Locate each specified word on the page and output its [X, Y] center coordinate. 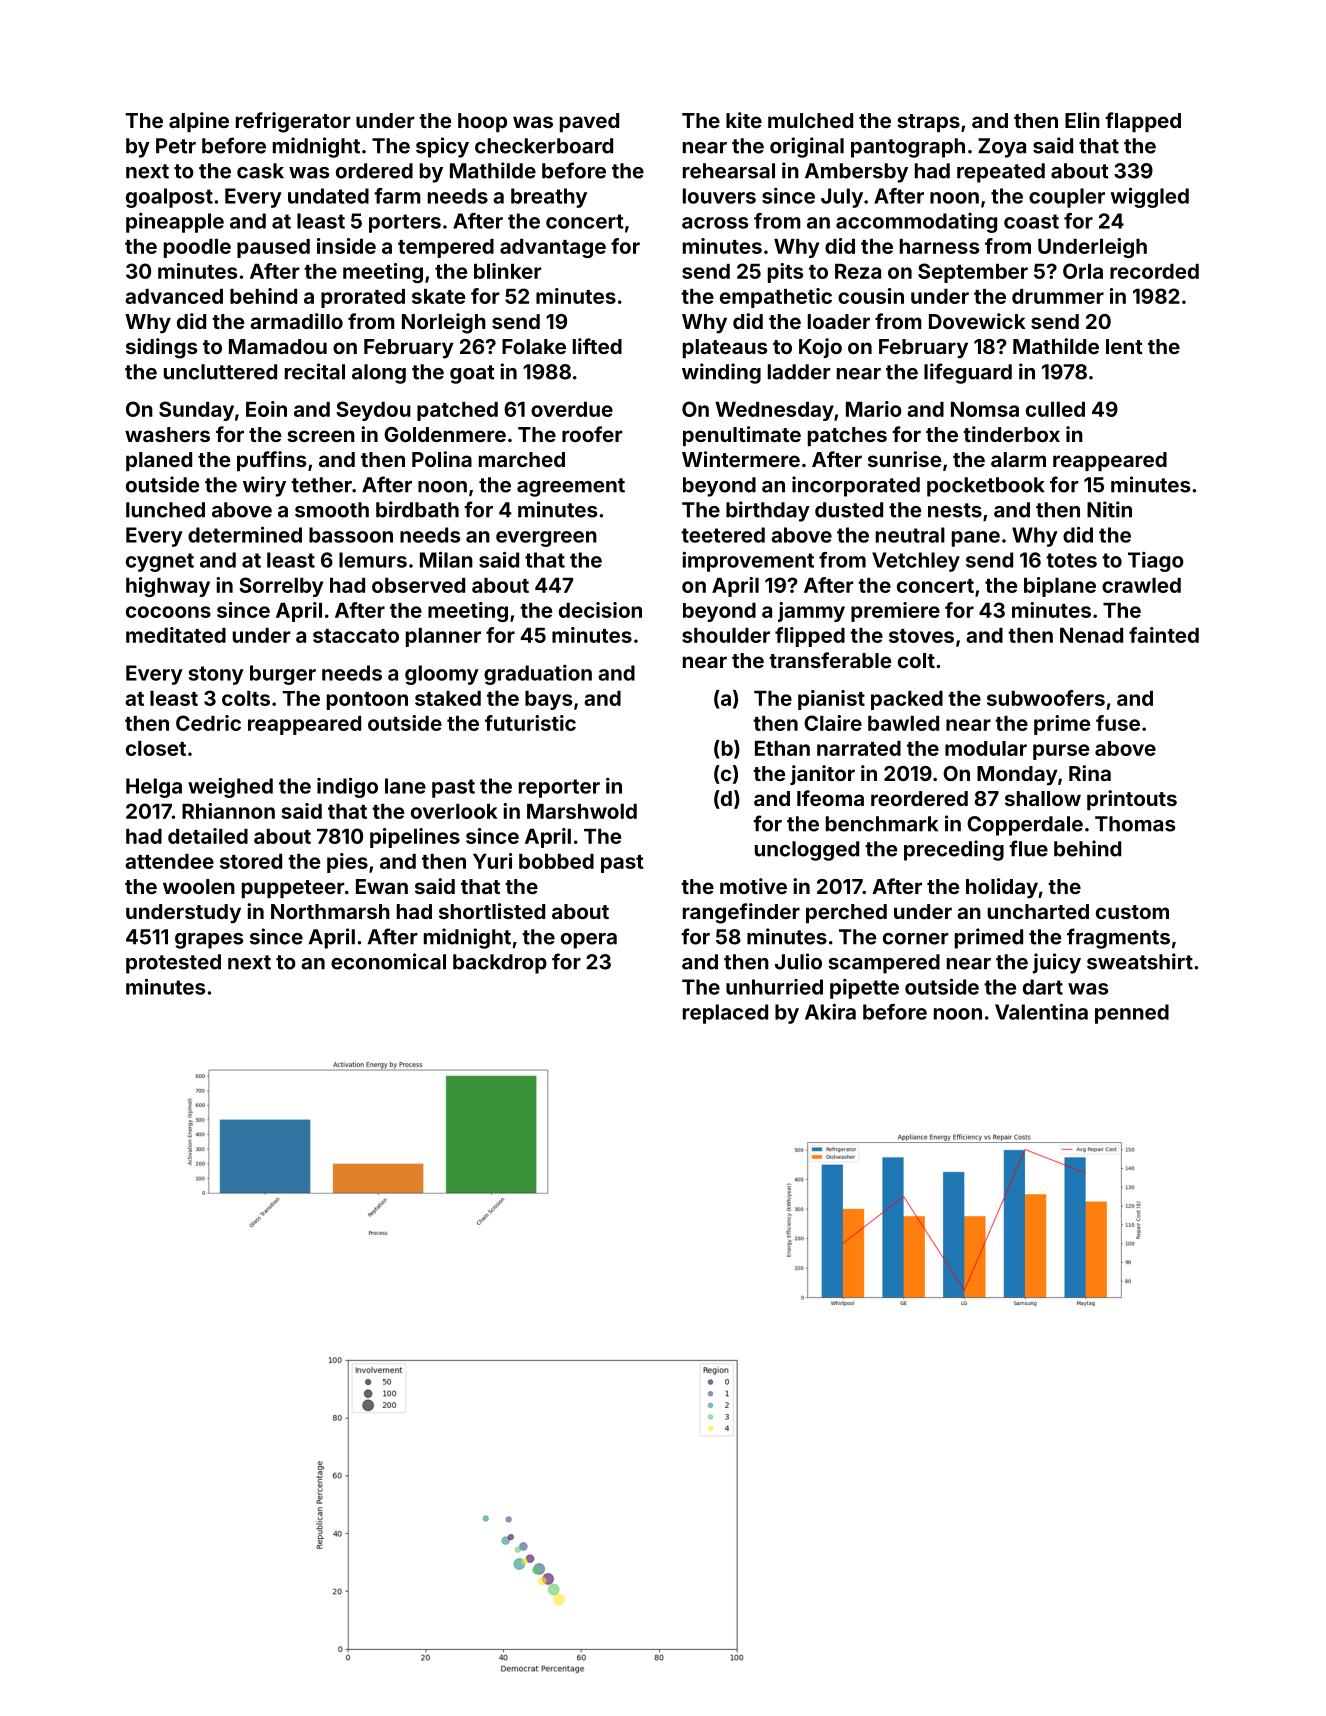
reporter [559, 788]
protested [173, 964]
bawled [903, 723]
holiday [1002, 888]
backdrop [500, 964]
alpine [199, 122]
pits [785, 273]
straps [928, 123]
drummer [1058, 296]
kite [744, 120]
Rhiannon [228, 811]
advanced [174, 296]
